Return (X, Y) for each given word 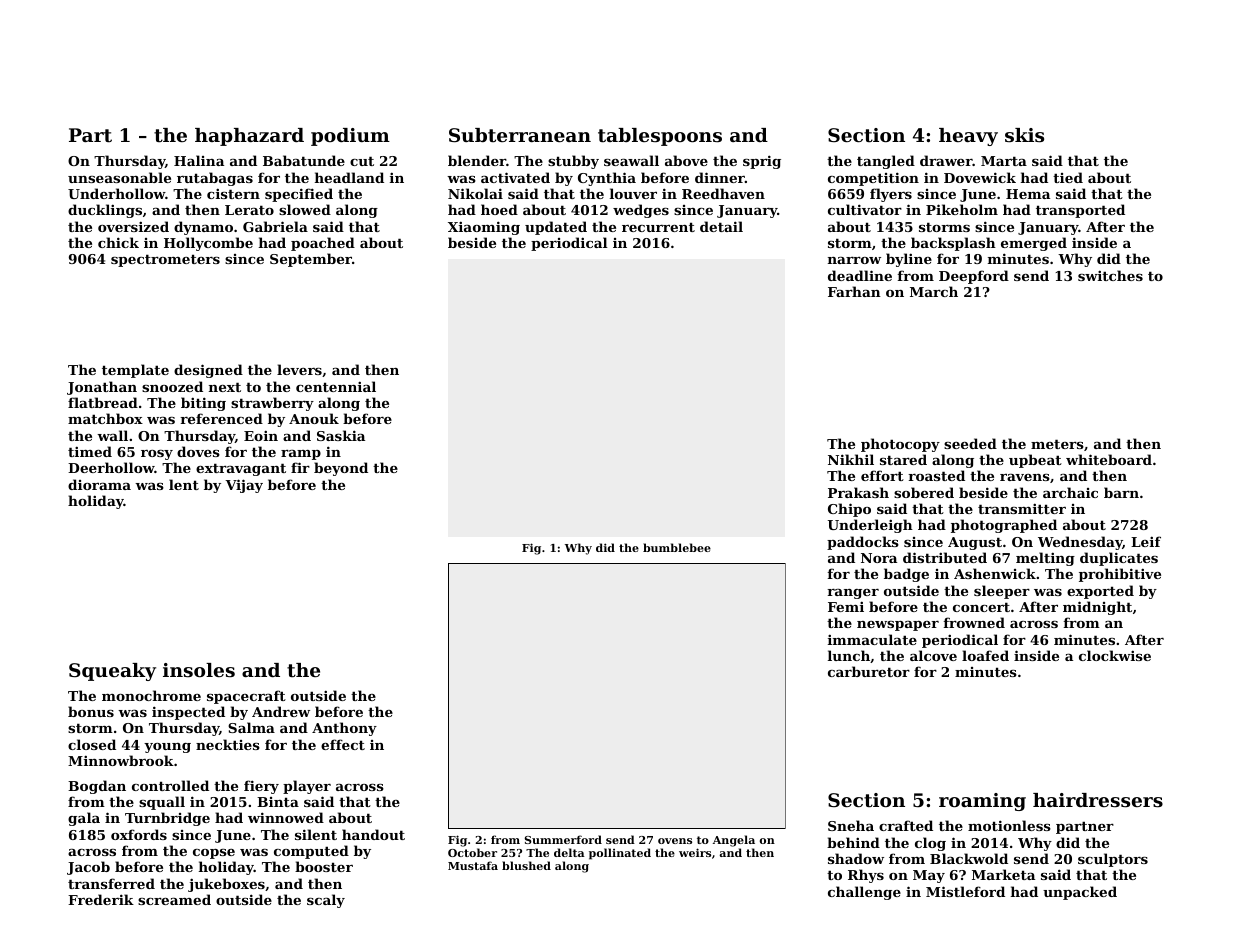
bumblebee (677, 547)
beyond (341, 469)
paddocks (863, 543)
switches (1110, 275)
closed (92, 744)
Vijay (244, 486)
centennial (336, 386)
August (975, 543)
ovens (675, 841)
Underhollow (116, 193)
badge (906, 575)
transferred (111, 883)
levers (299, 369)
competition (873, 179)
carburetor (869, 671)
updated (556, 228)
